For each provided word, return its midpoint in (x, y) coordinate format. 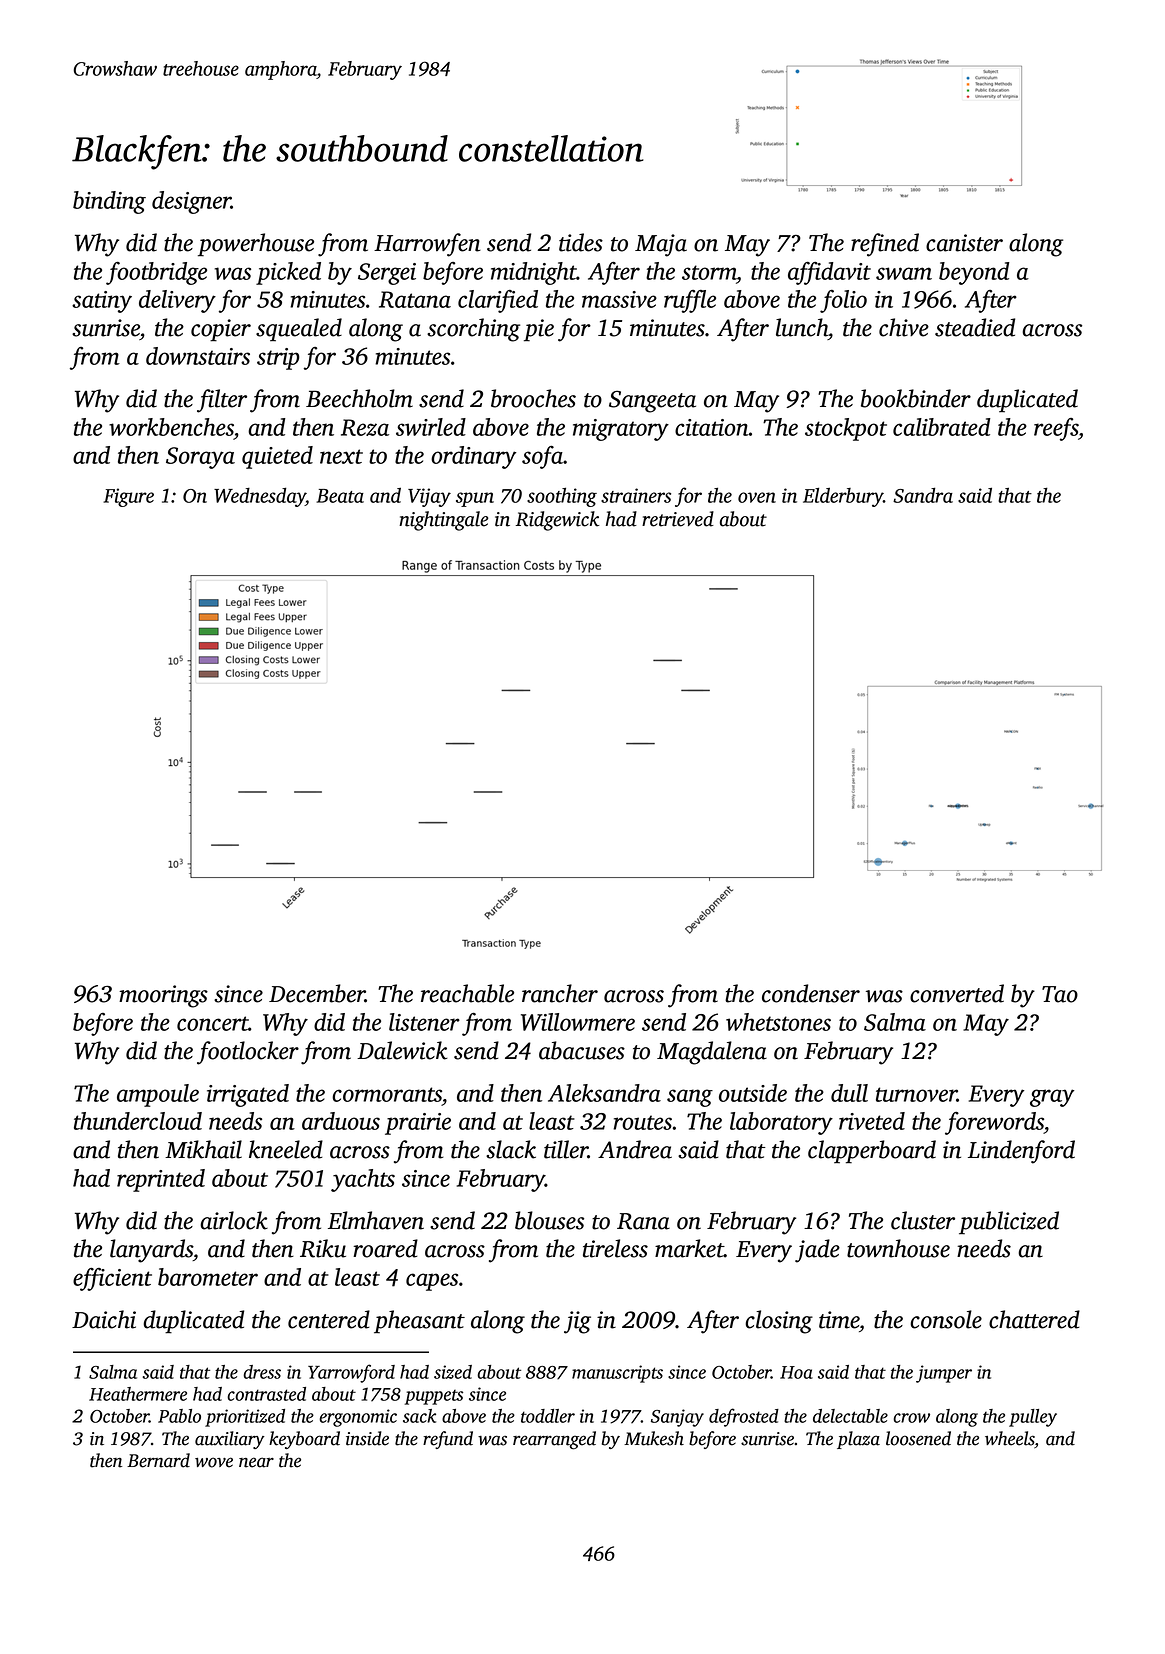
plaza (858, 1440)
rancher (560, 993)
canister (964, 243)
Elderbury (843, 497)
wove (214, 1462)
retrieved (678, 519)
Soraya (200, 458)
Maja (661, 245)
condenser (811, 993)
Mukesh (654, 1438)
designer (191, 202)
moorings (163, 996)
